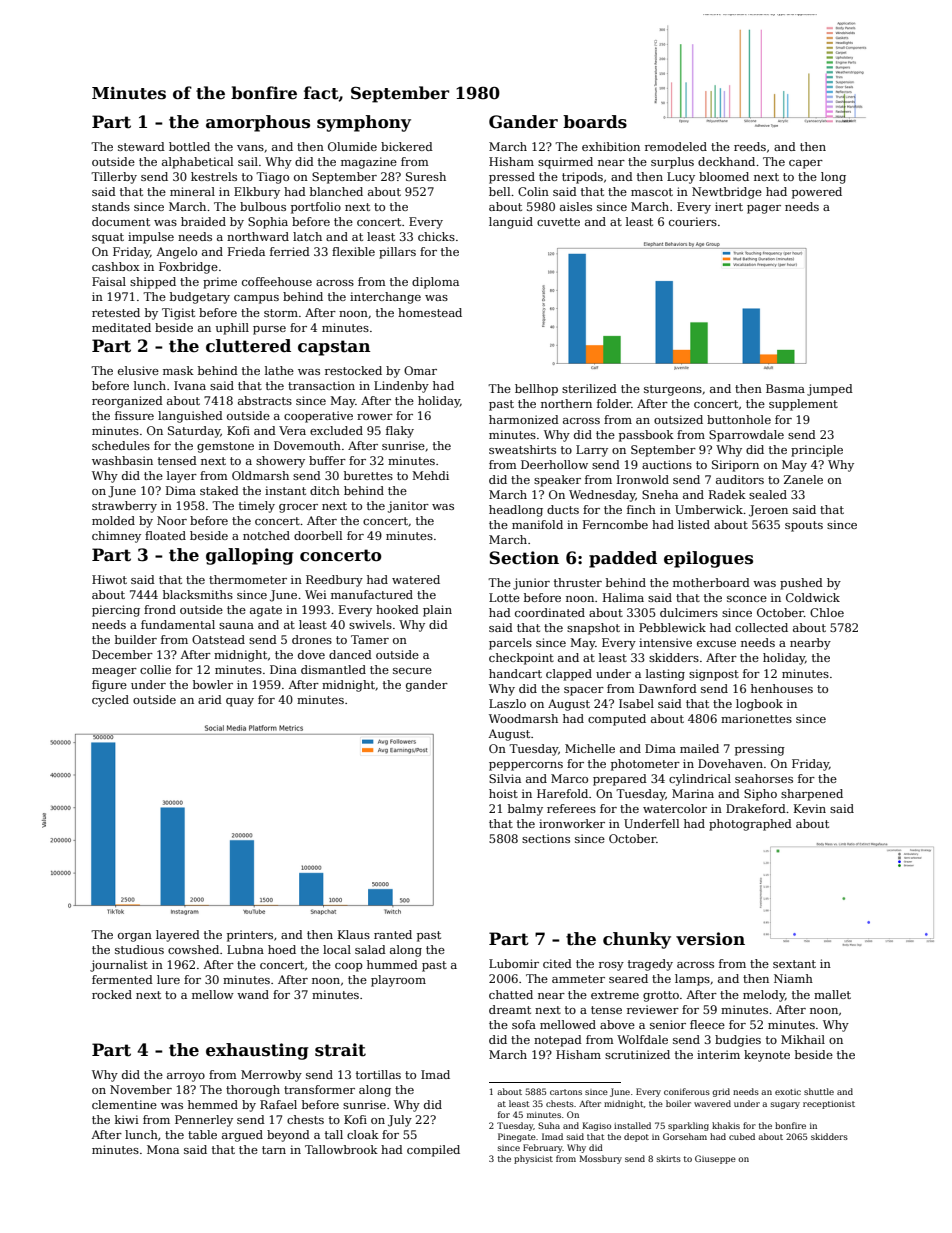 The image size is (952, 1233). What do you see at coordinates (668, 1024) in the screenshot?
I see `senior` at bounding box center [668, 1024].
